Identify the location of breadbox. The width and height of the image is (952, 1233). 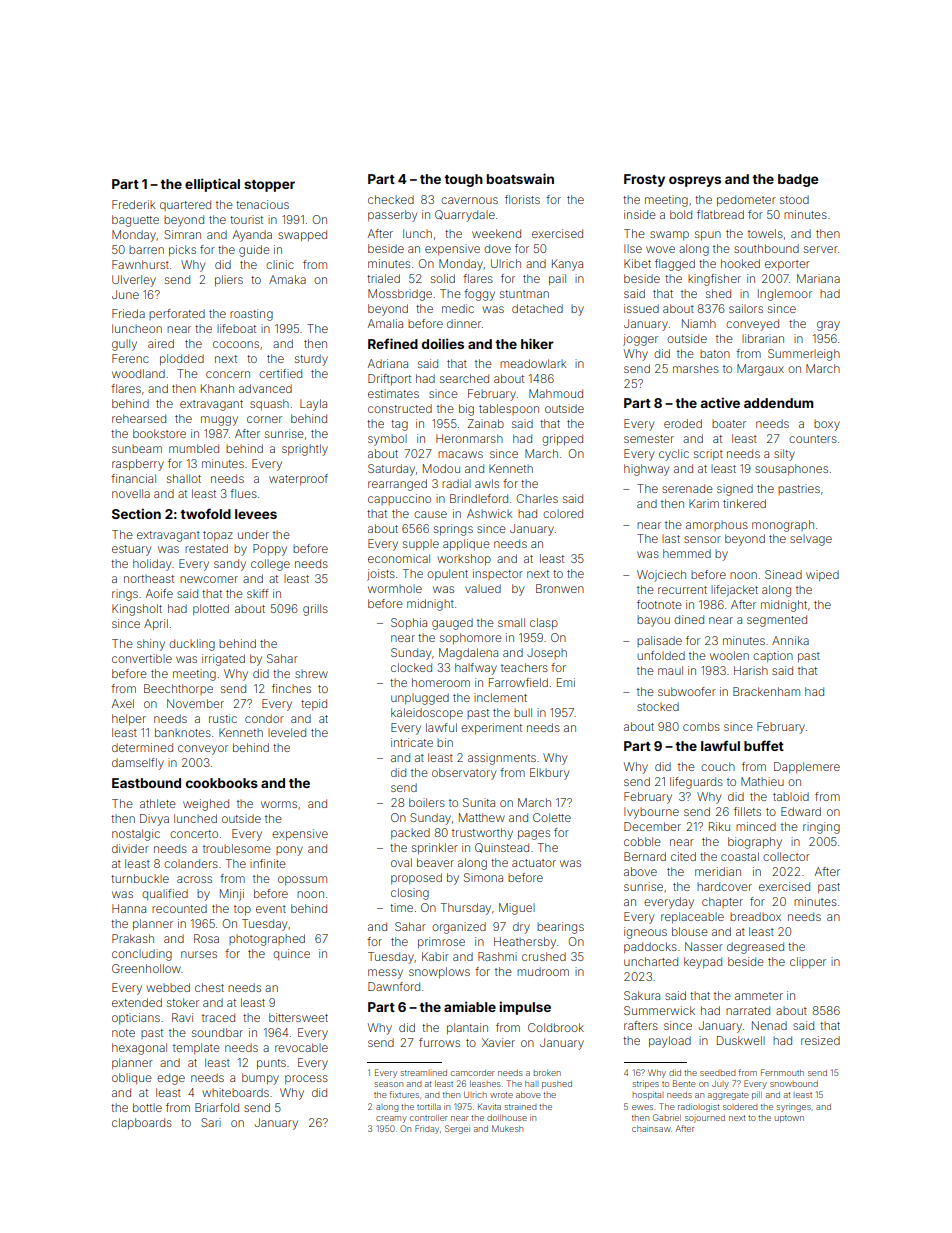
(755, 916).
